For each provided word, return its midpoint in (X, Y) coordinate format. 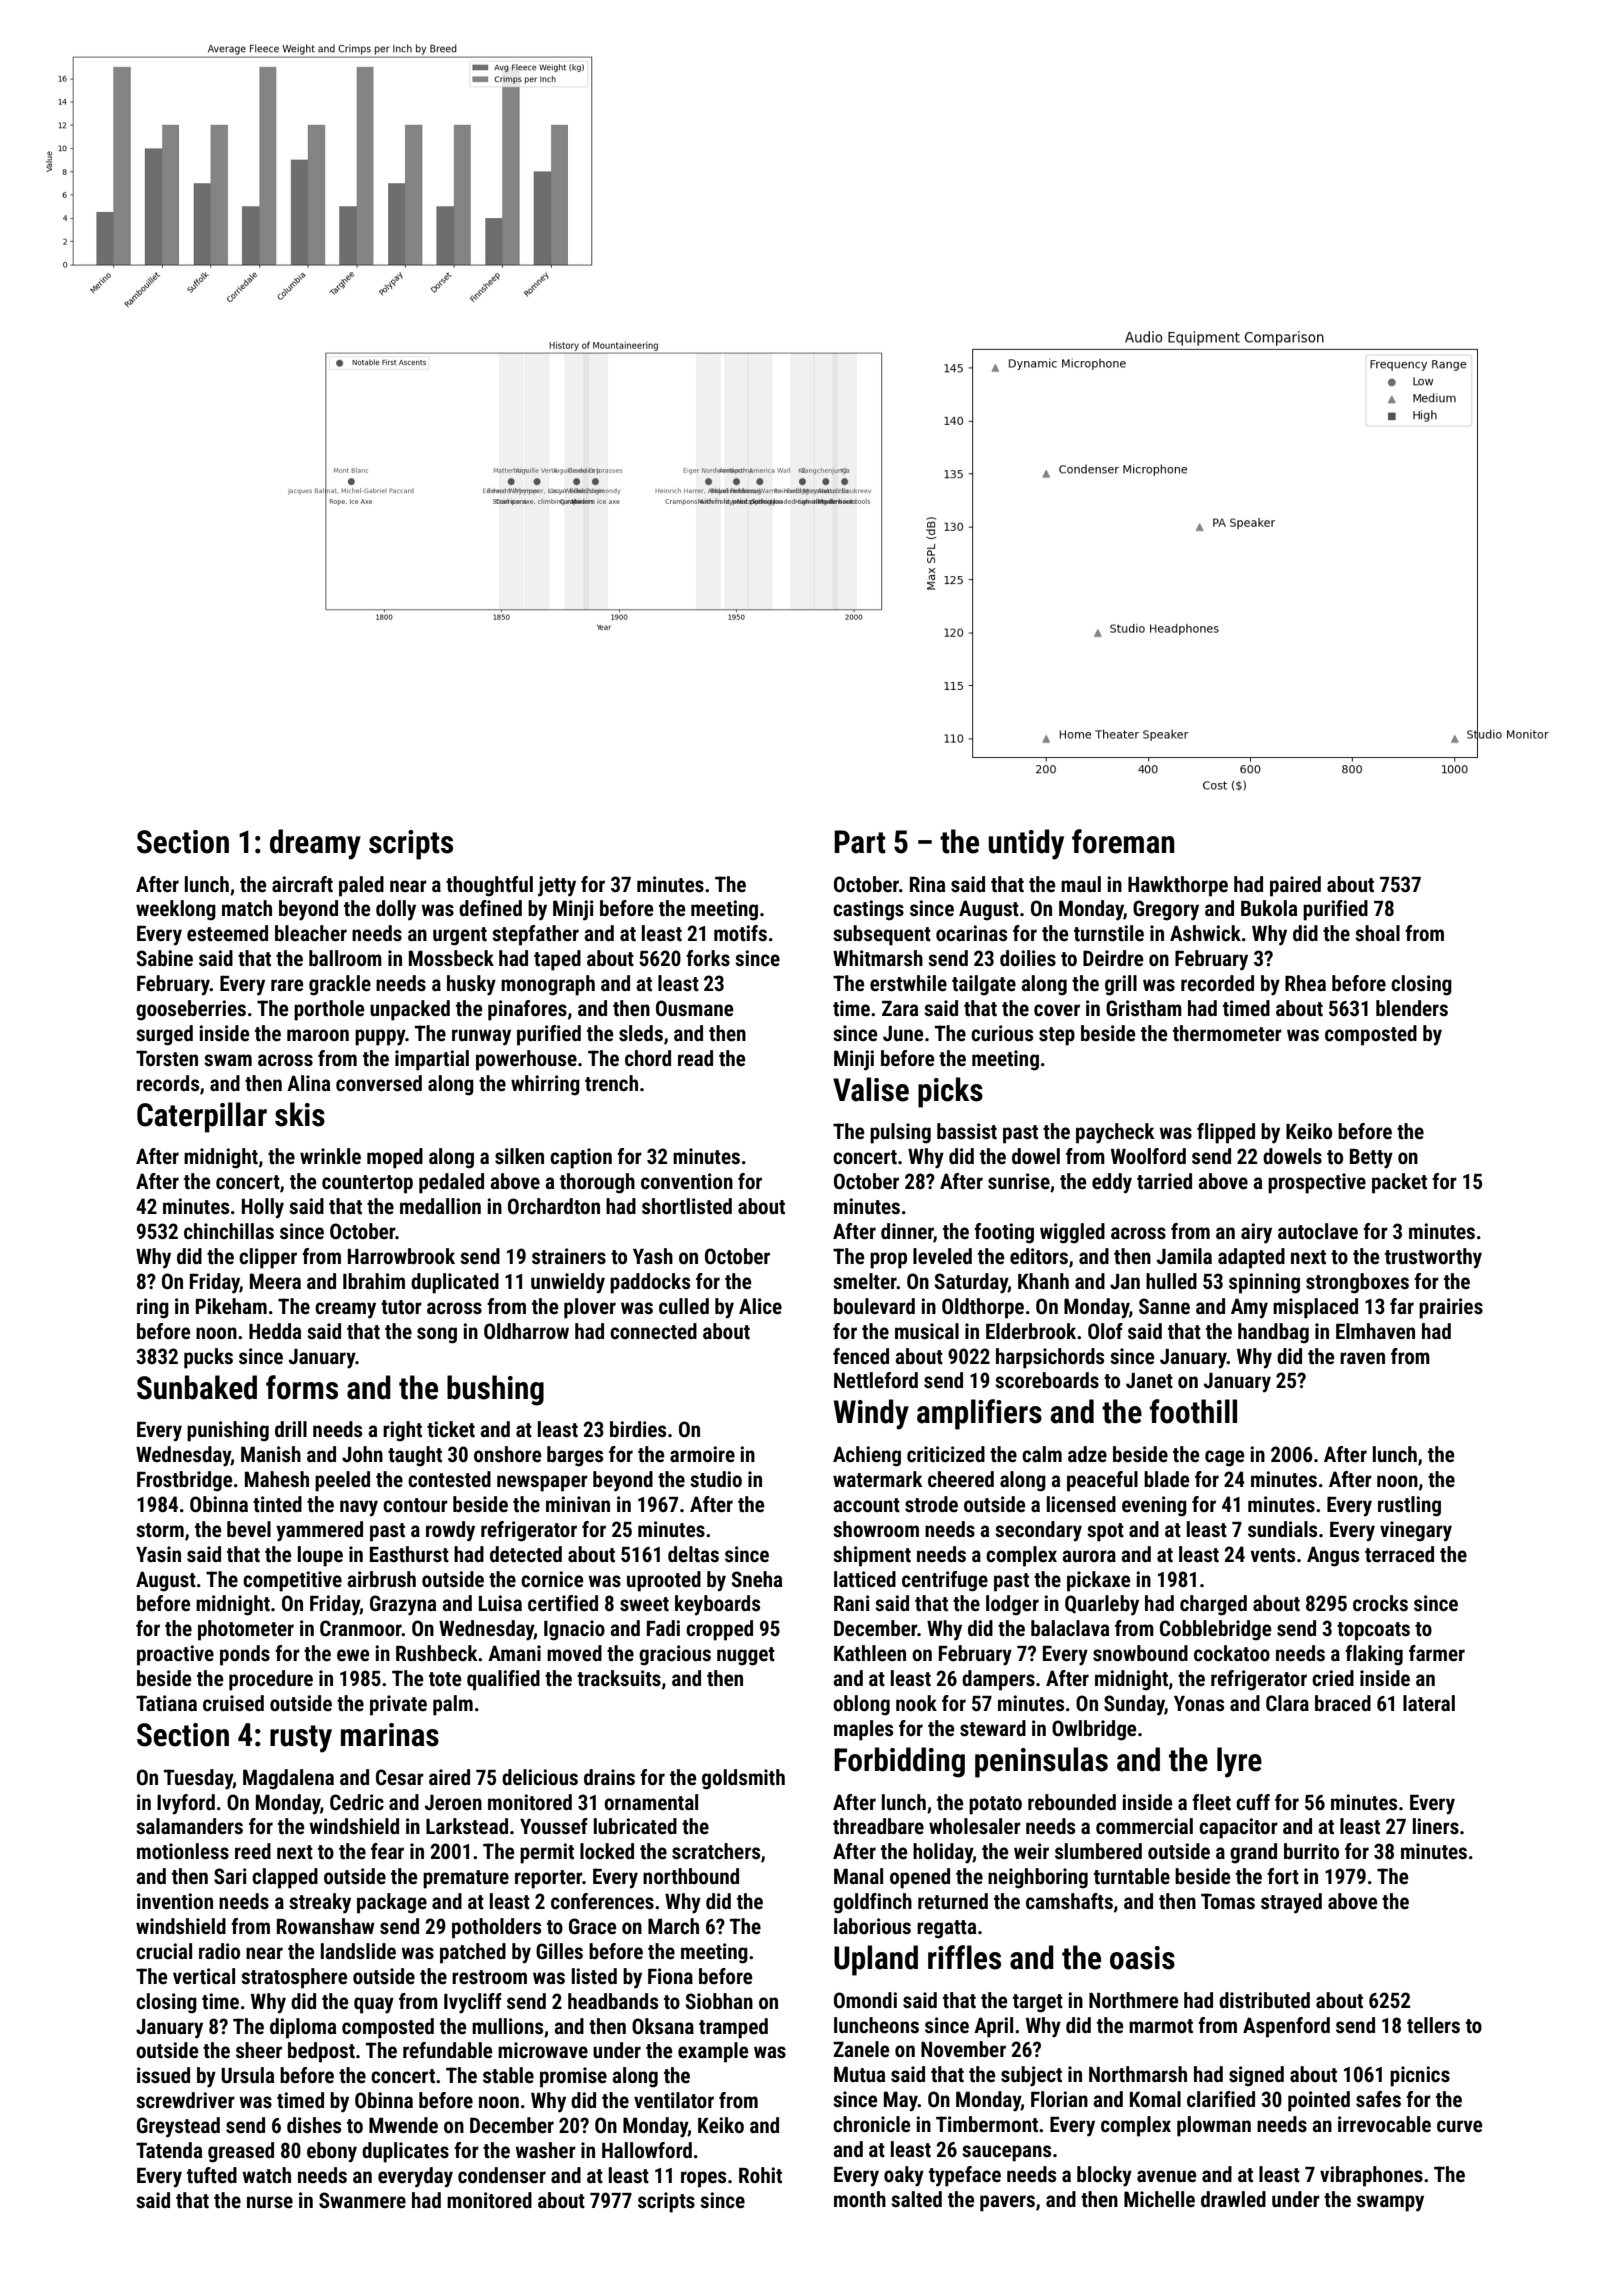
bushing (495, 1390)
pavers (1007, 2203)
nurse (270, 2202)
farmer (1437, 1653)
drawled (1233, 2199)
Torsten (167, 1058)
